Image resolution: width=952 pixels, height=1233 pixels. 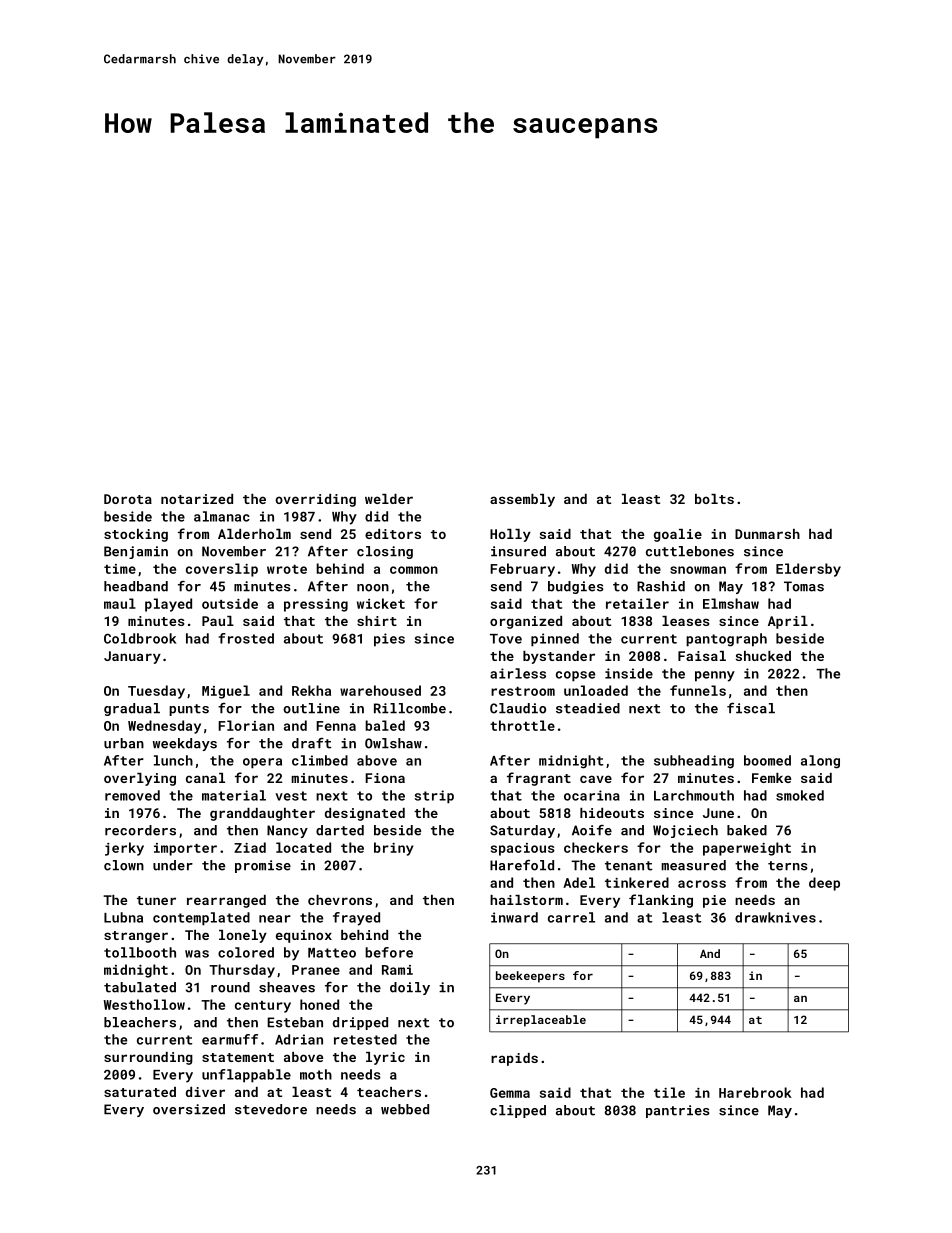 What do you see at coordinates (173, 865) in the document?
I see `under` at bounding box center [173, 865].
